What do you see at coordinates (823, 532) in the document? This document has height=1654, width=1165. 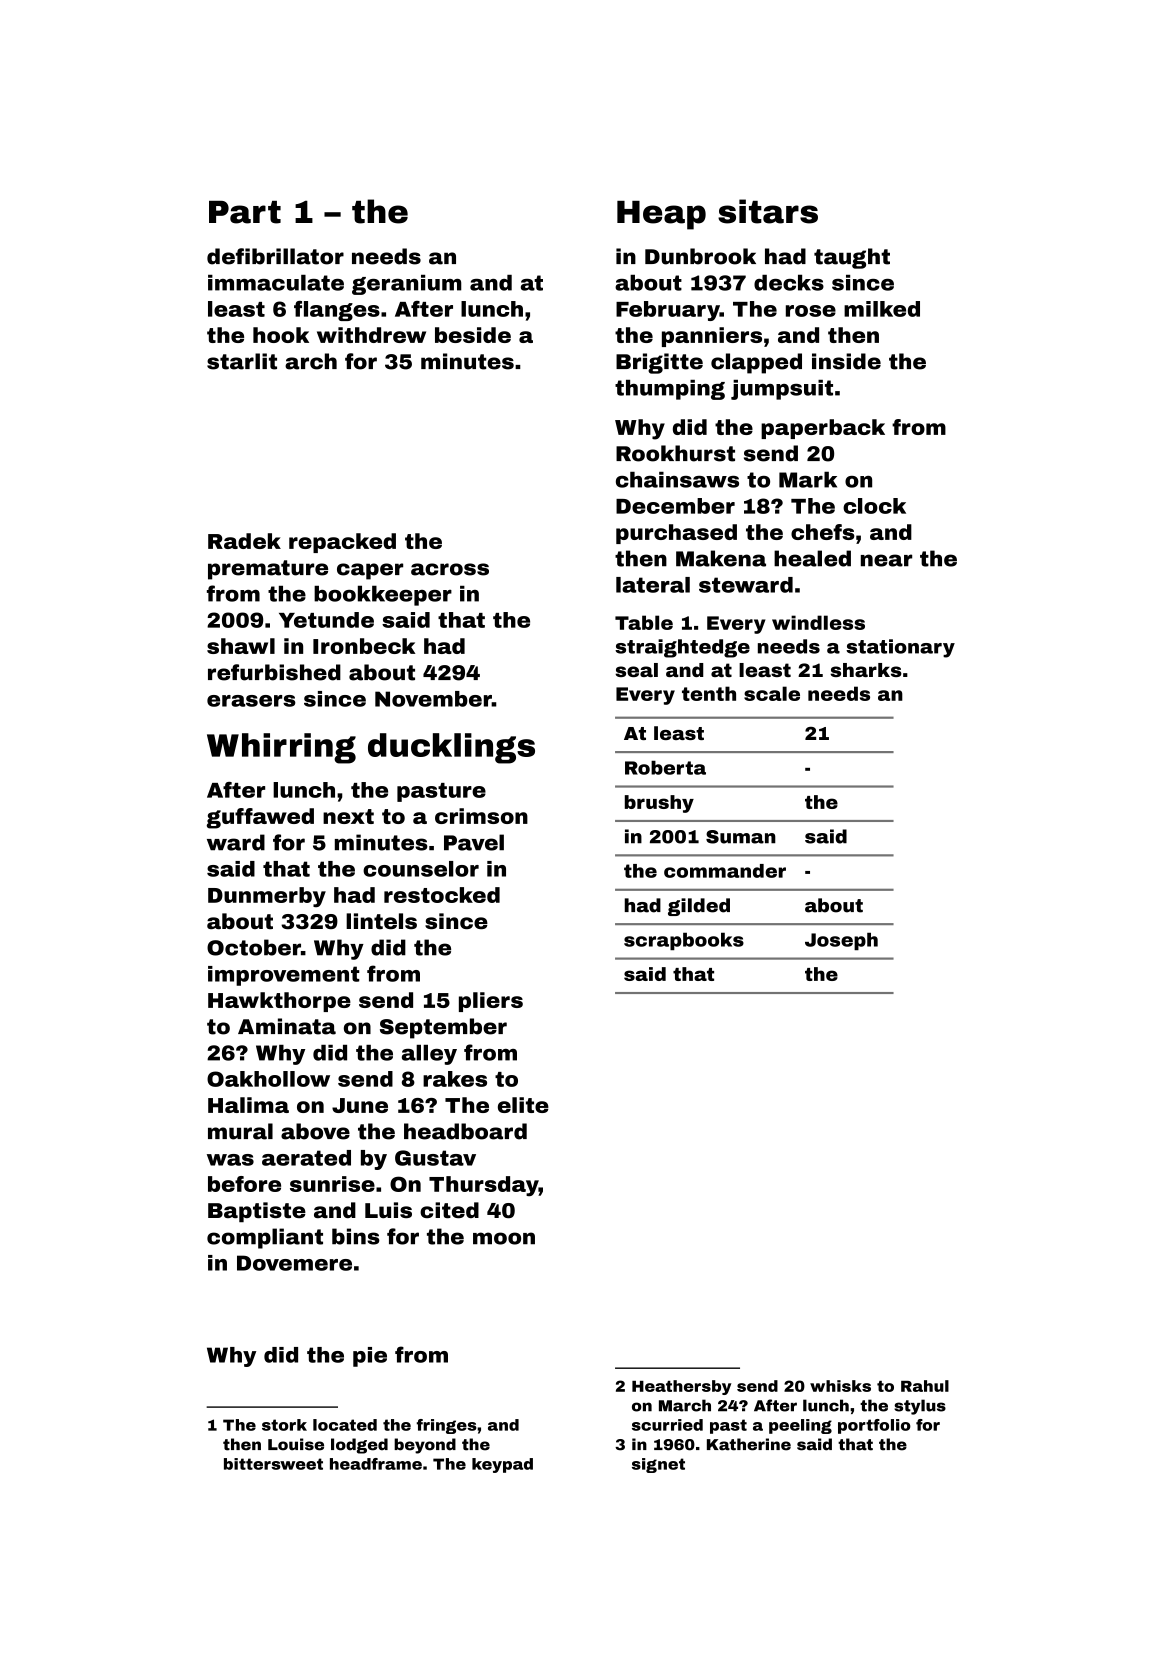 I see `chefs` at bounding box center [823, 532].
